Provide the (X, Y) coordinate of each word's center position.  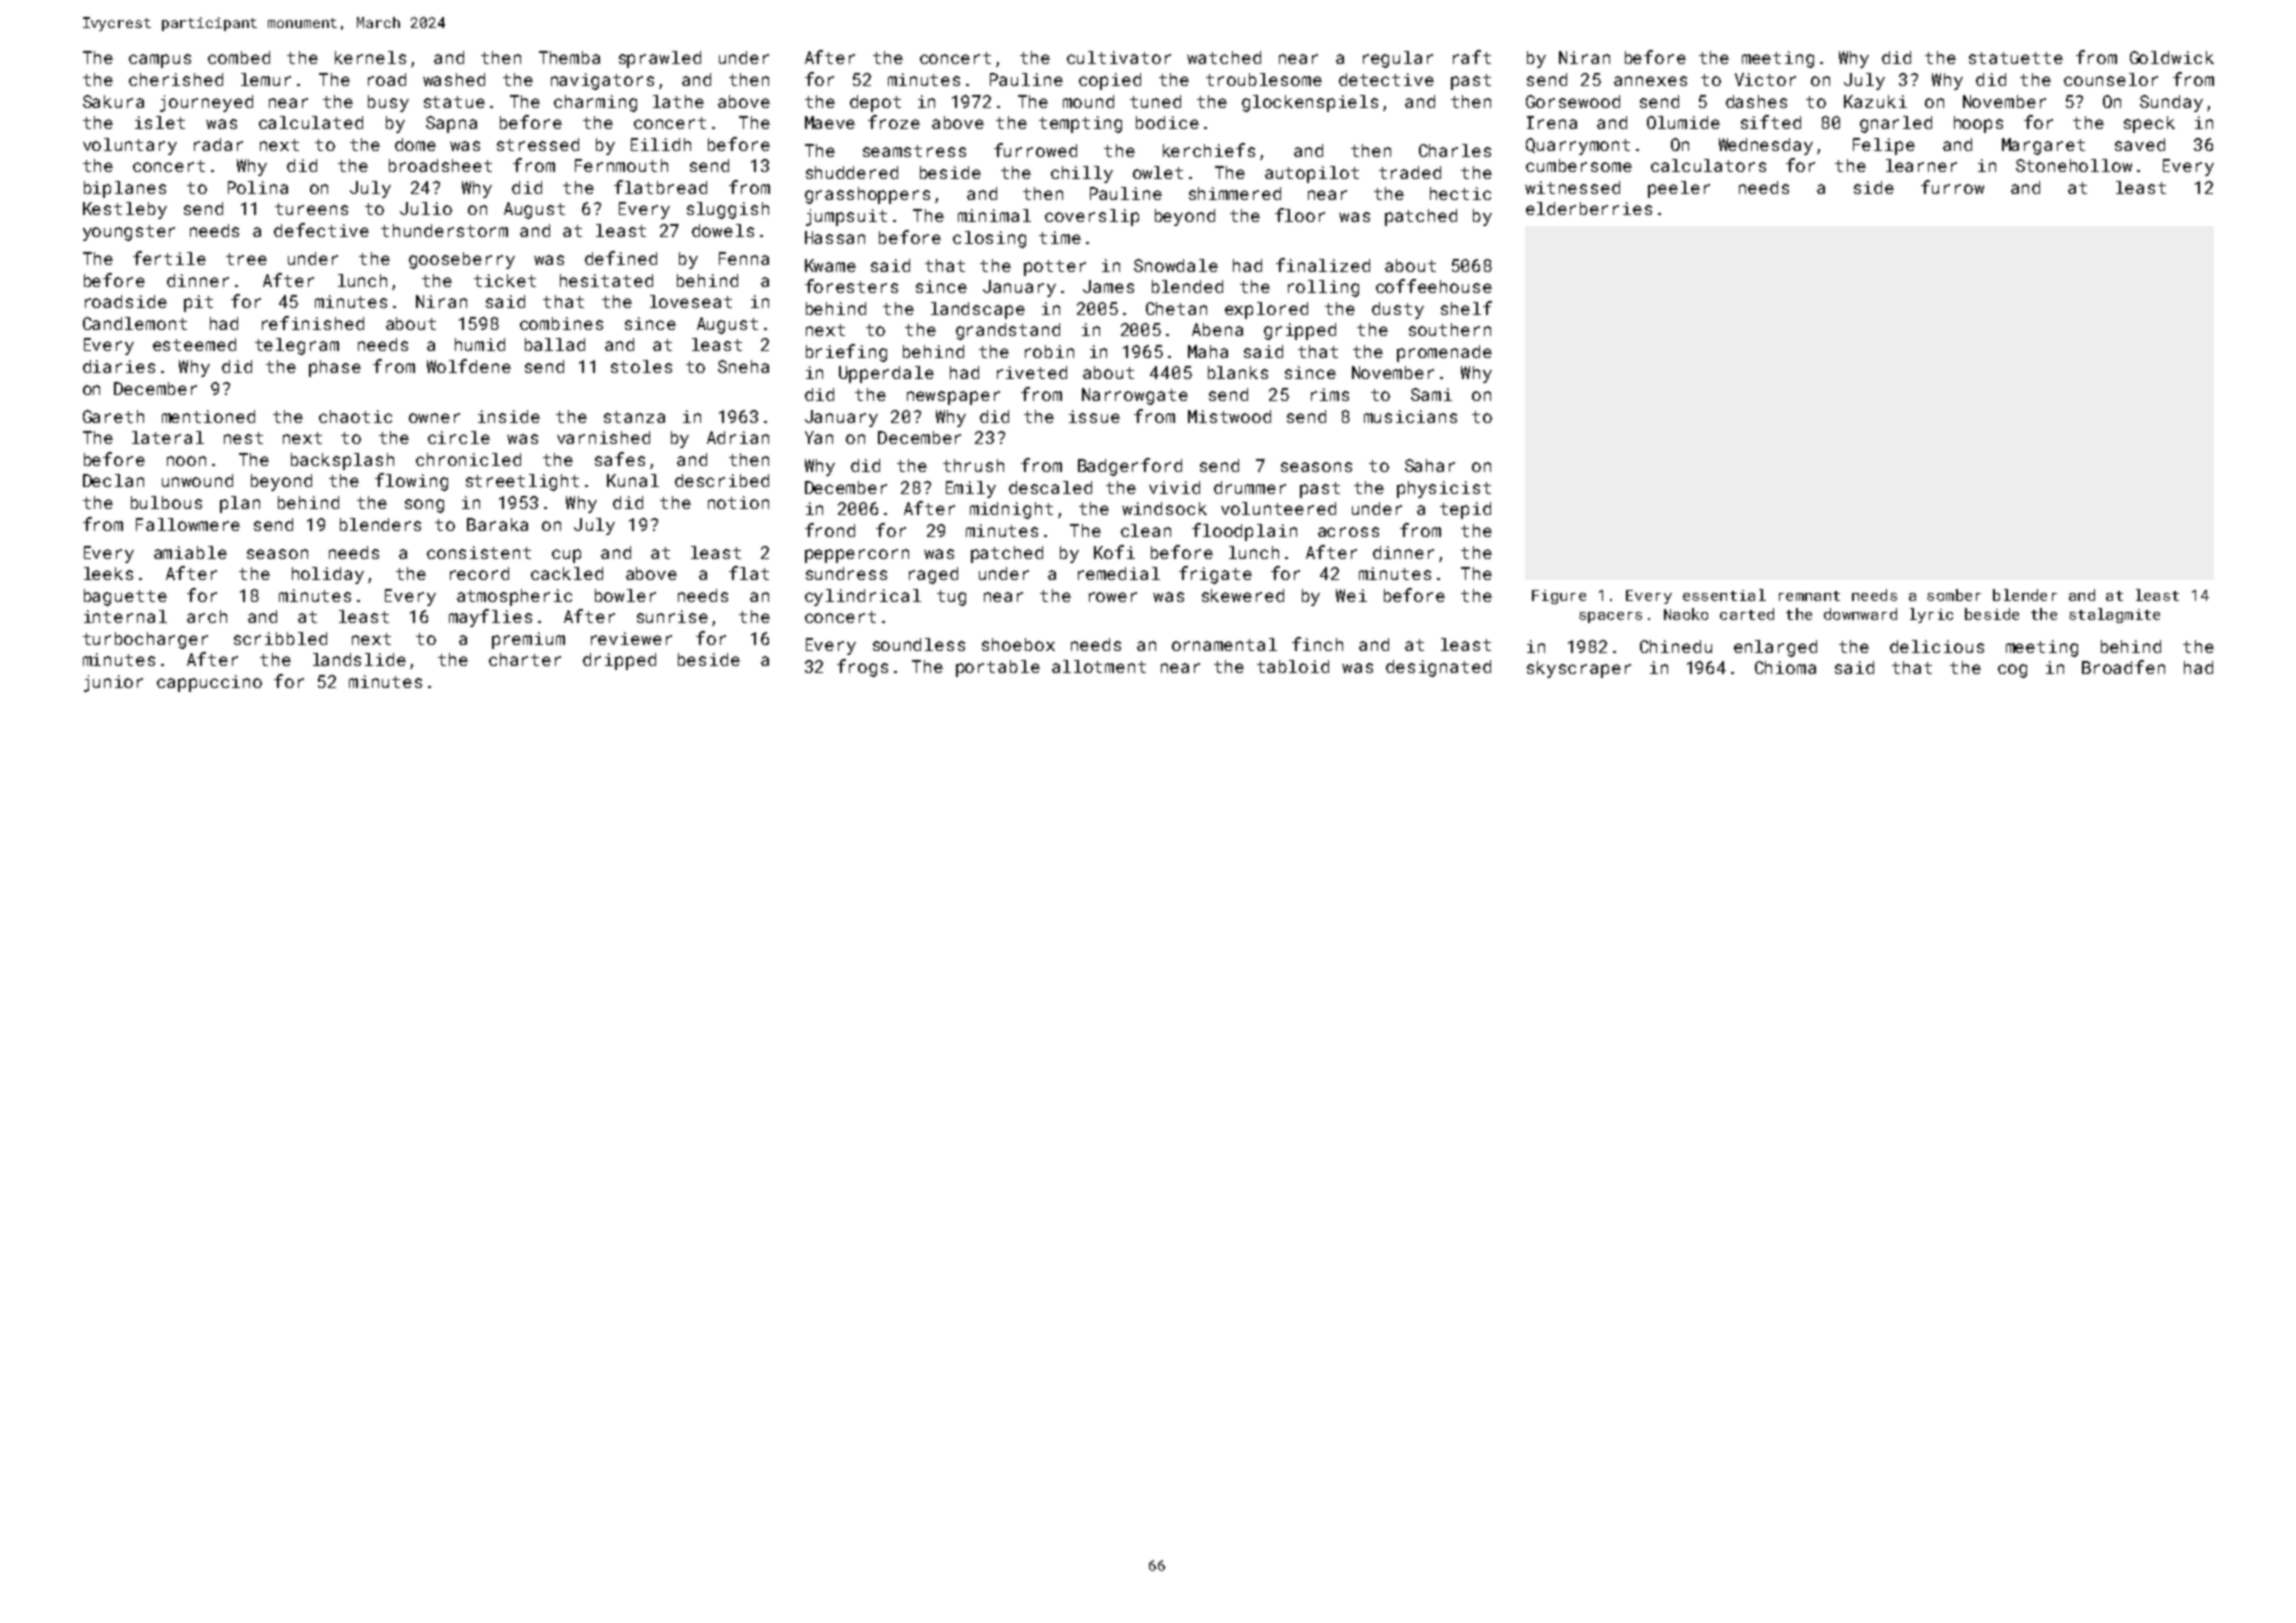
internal (125, 616)
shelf (1466, 308)
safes (620, 459)
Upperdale (886, 374)
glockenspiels (1310, 103)
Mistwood (1229, 416)
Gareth (113, 416)
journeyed (206, 103)
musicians (1410, 416)
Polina (258, 187)
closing (989, 239)
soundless (919, 644)
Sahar (1430, 465)
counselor (2111, 79)
